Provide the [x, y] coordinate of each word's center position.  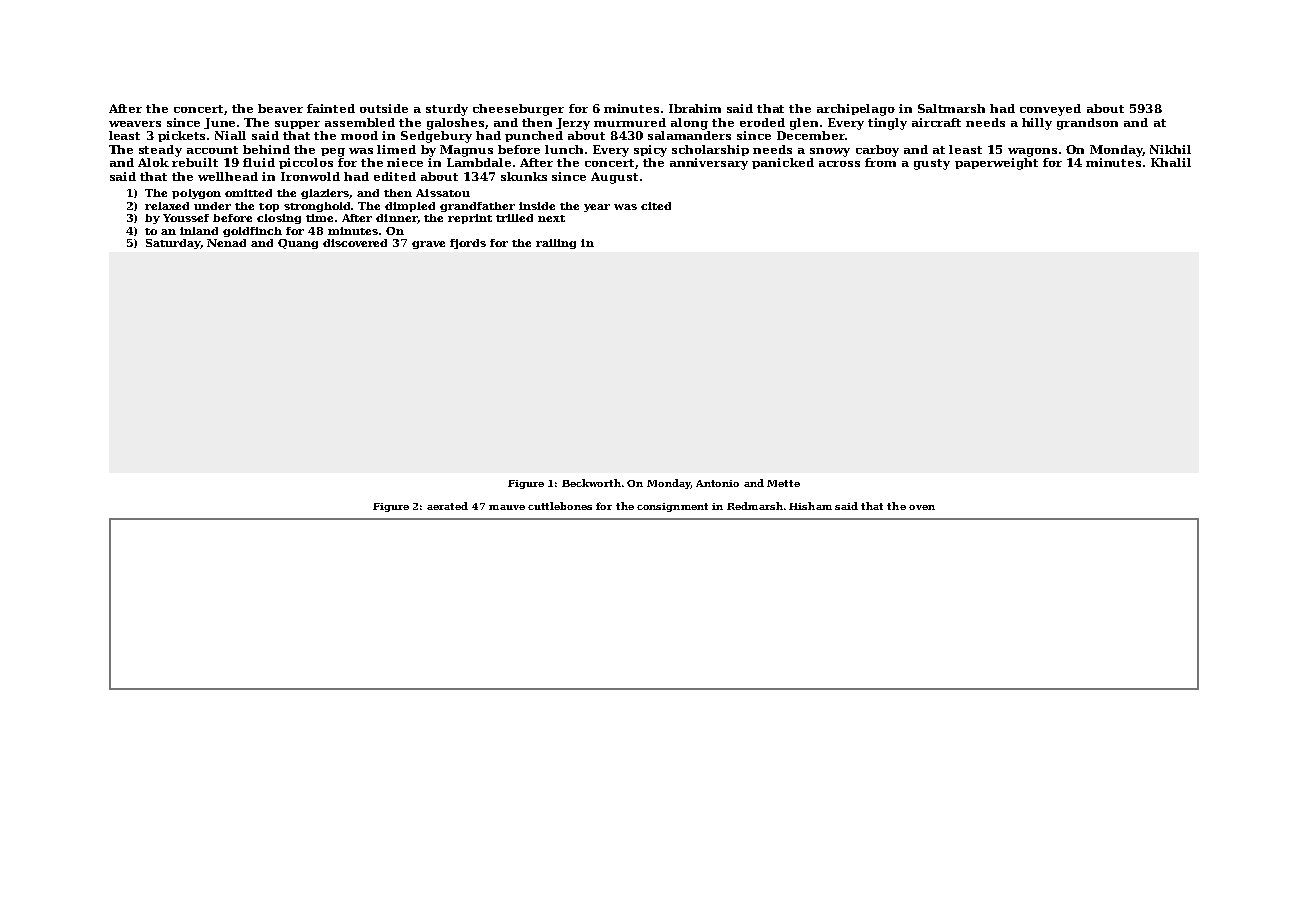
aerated [447, 506]
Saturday [173, 244]
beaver [280, 108]
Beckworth [591, 483]
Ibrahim [695, 108]
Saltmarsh [951, 108]
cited [656, 206]
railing [556, 244]
